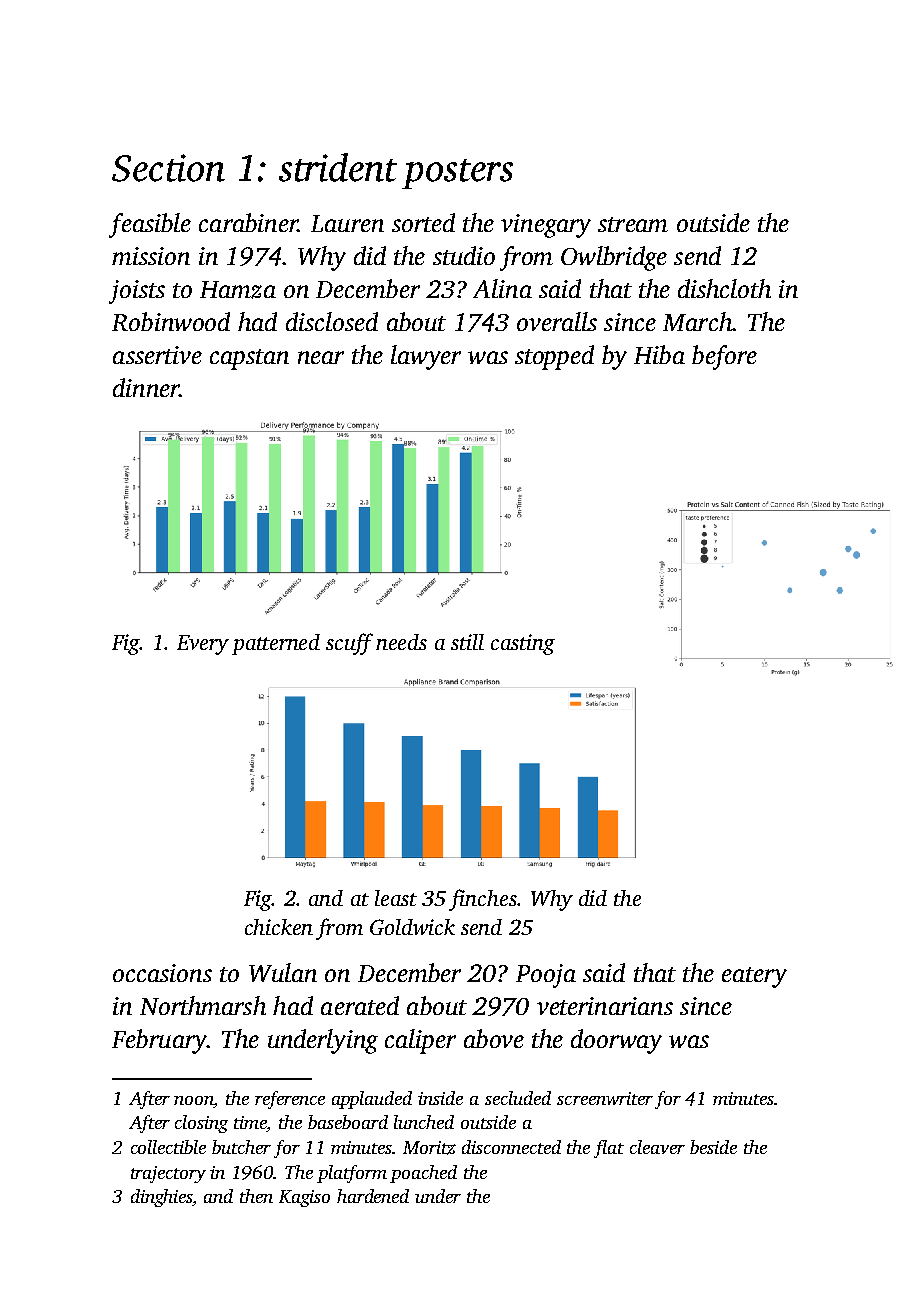 The width and height of the page is (924, 1311). What do you see at coordinates (162, 1198) in the page?
I see `dinghies` at bounding box center [162, 1198].
